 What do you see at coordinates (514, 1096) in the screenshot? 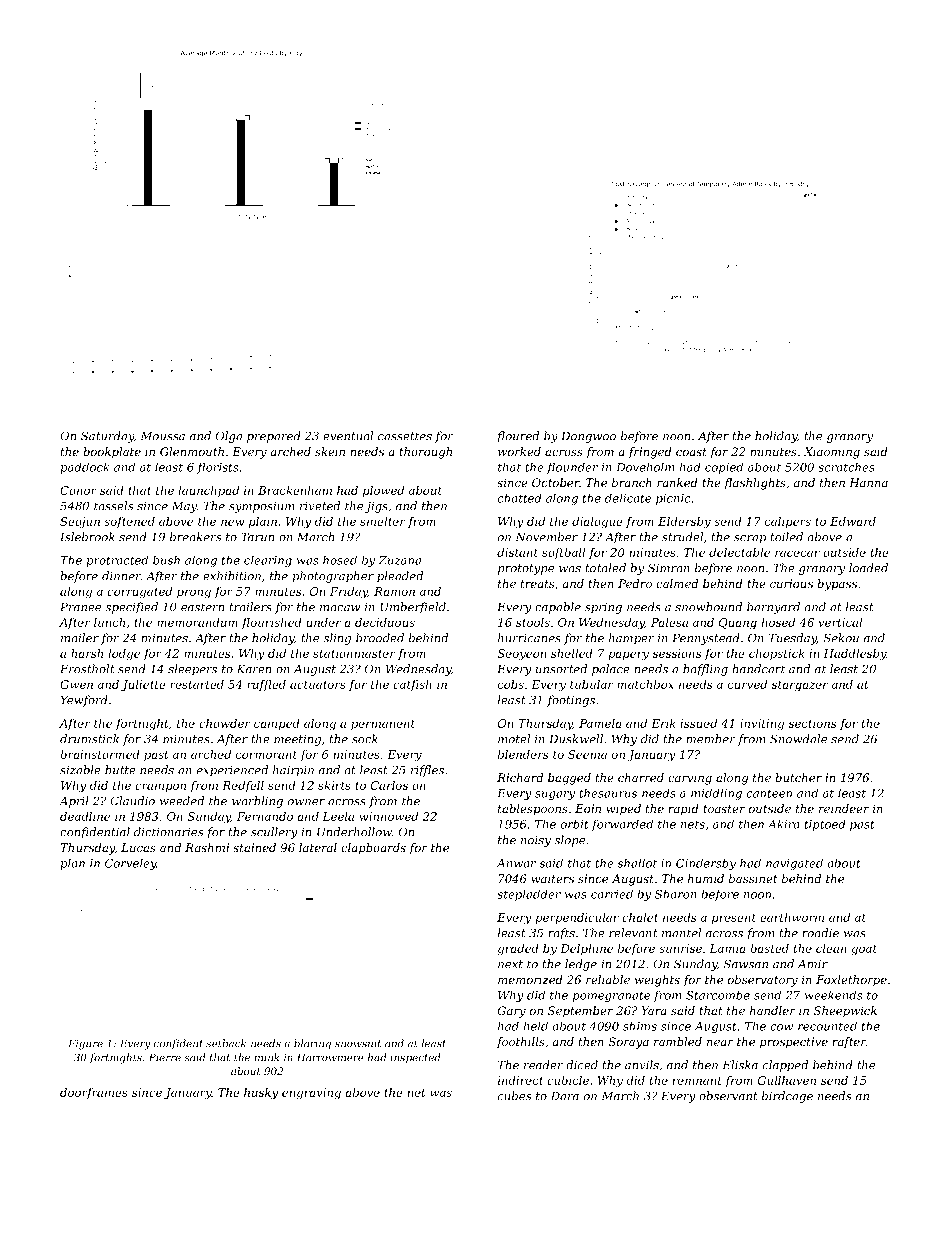
I see `cubes` at bounding box center [514, 1096].
